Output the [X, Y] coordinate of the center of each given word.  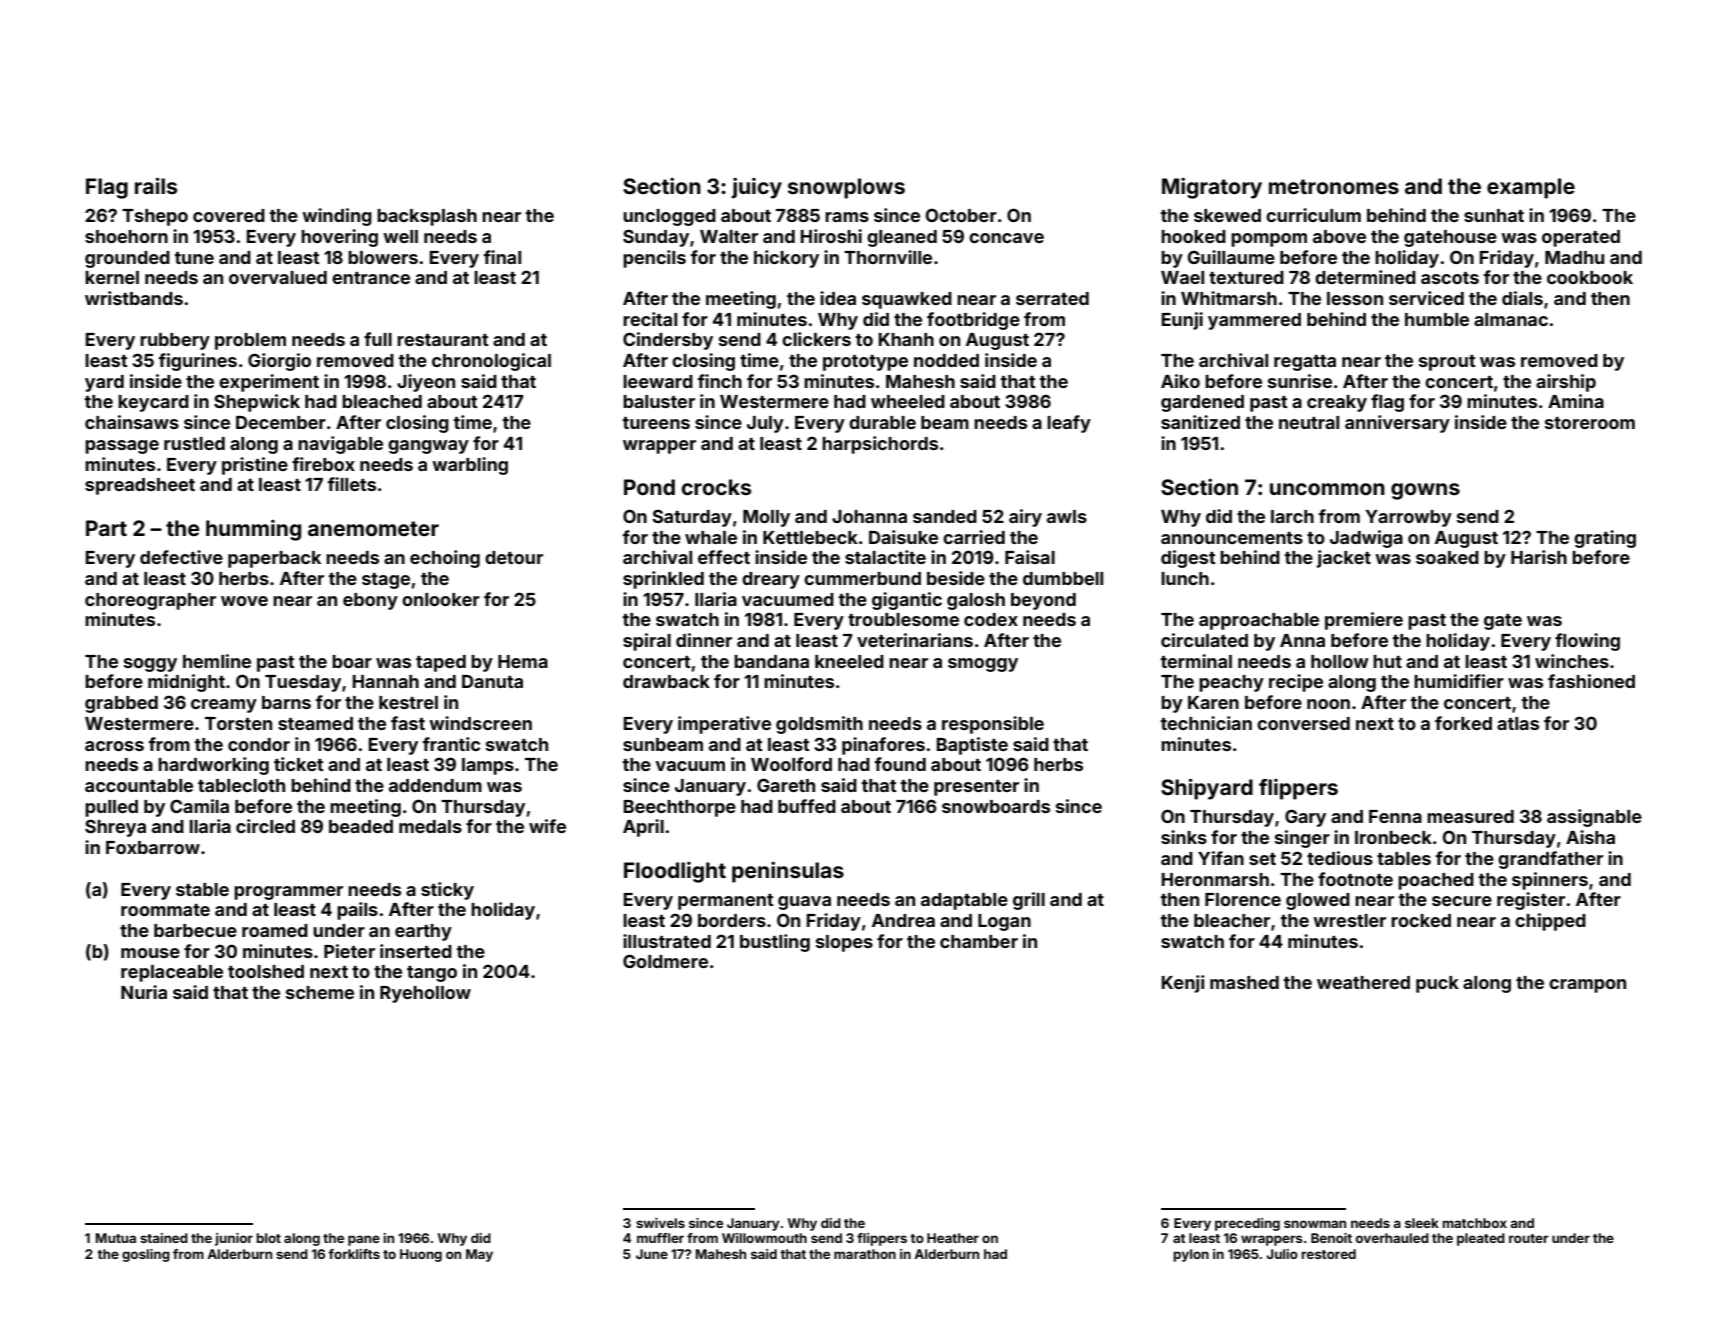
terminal [1196, 661]
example [1531, 188]
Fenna [1395, 816]
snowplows [846, 188]
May [479, 1255]
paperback [274, 559]
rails [156, 185]
